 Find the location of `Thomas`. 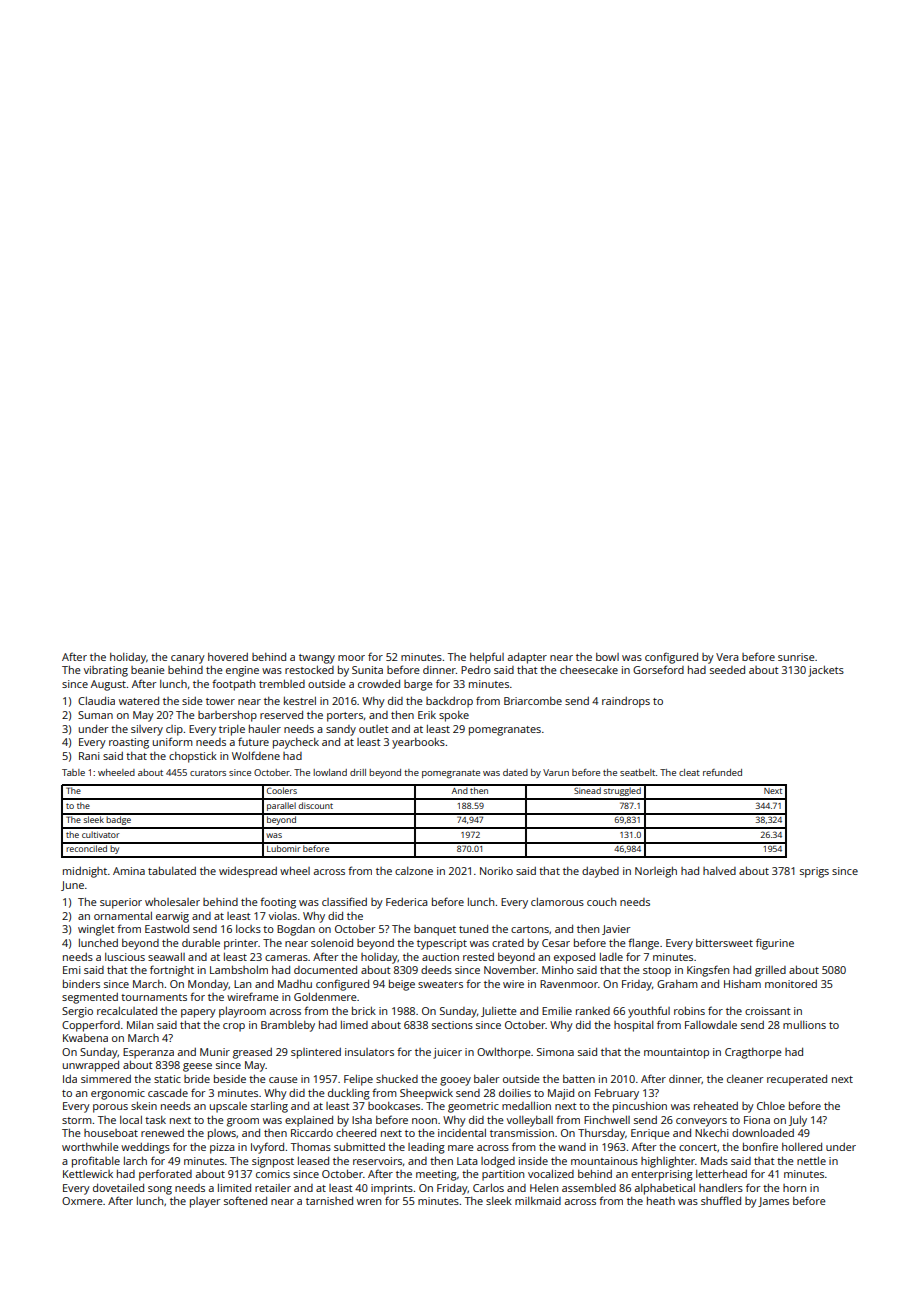

Thomas is located at coordinates (311, 1147).
